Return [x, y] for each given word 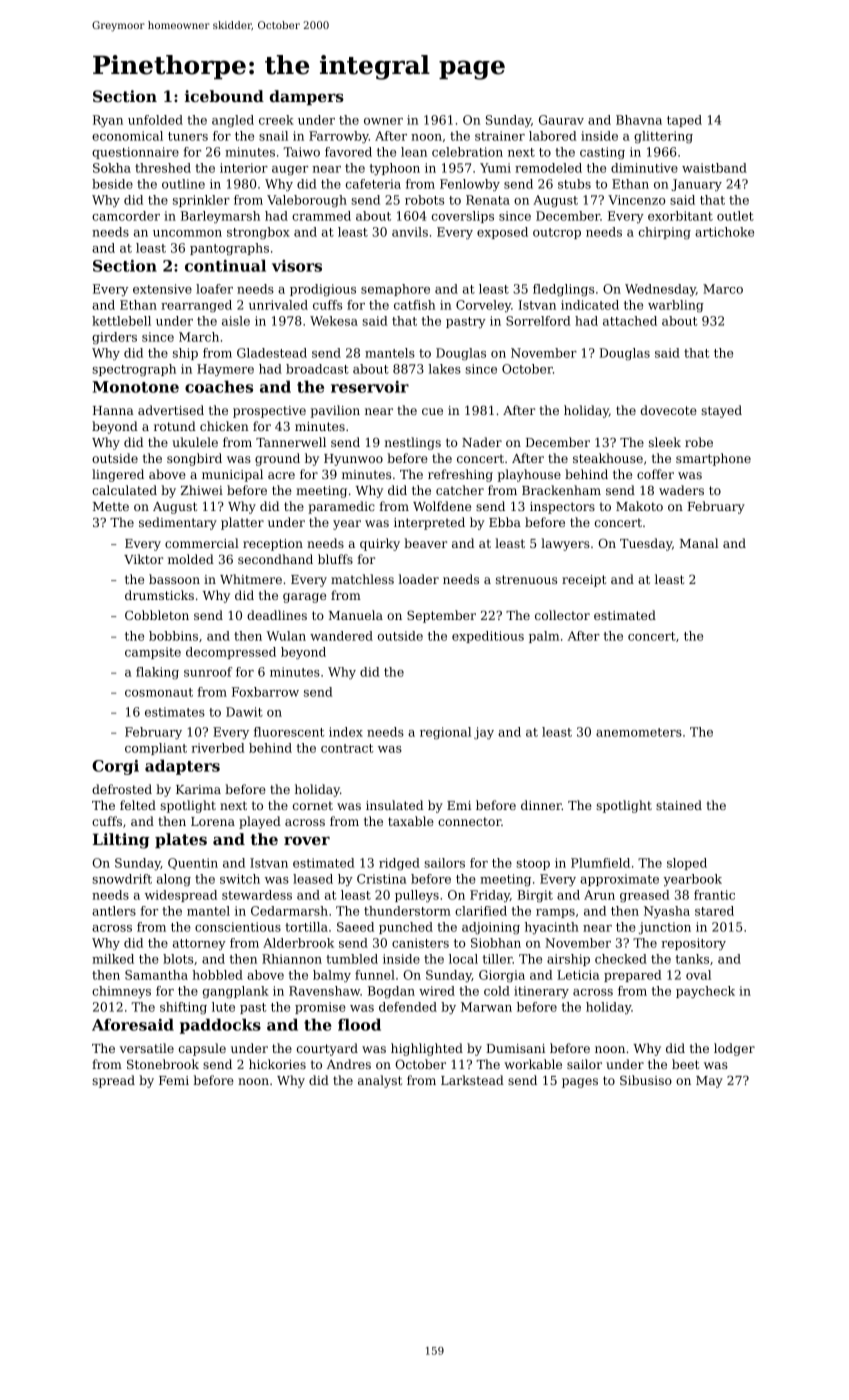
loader [418, 579]
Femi [174, 1080]
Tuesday [646, 544]
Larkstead [472, 1080]
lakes [444, 369]
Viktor [143, 559]
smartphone [713, 459]
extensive [162, 289]
